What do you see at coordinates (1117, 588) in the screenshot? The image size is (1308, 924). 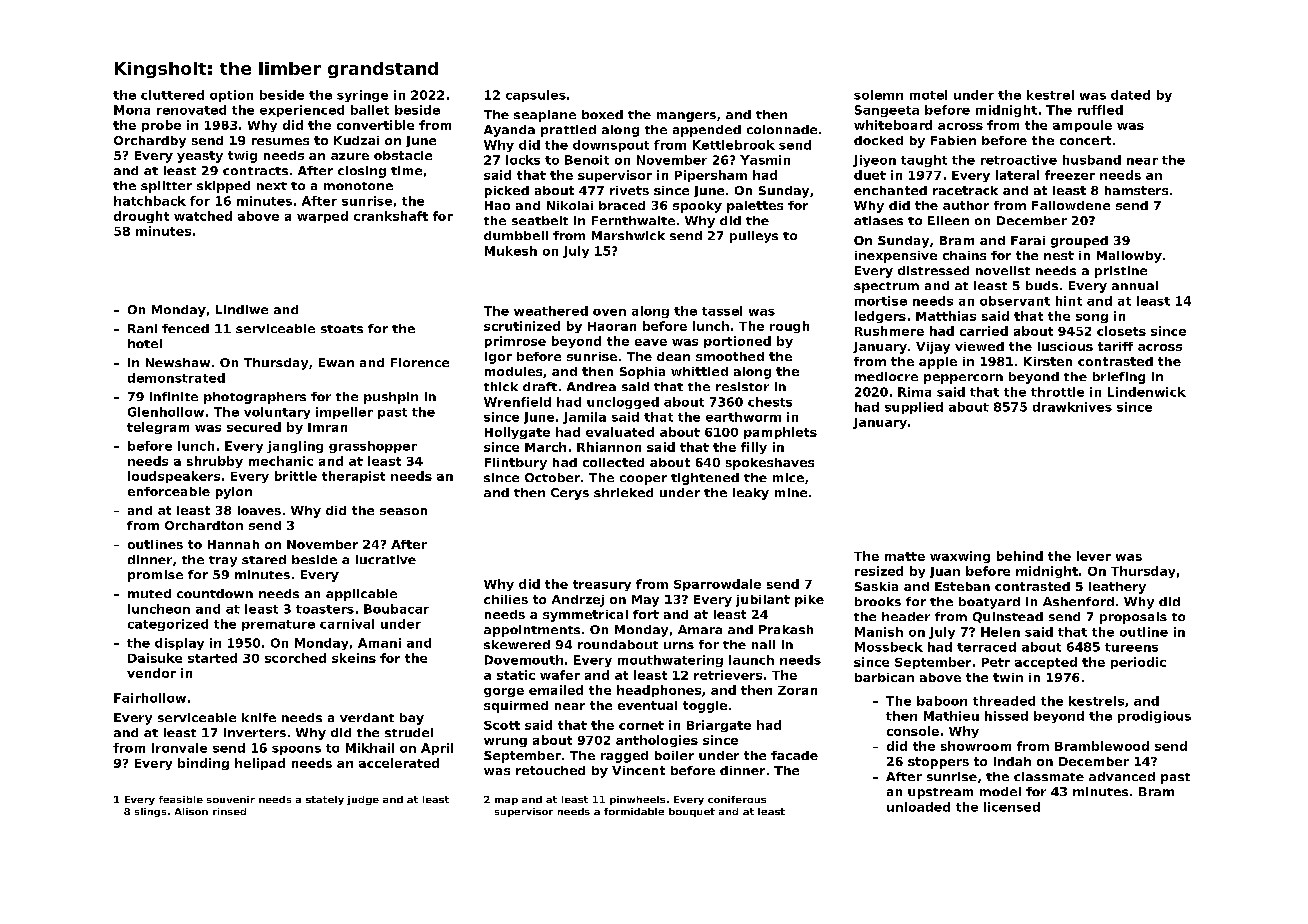 I see `leathery` at bounding box center [1117, 588].
